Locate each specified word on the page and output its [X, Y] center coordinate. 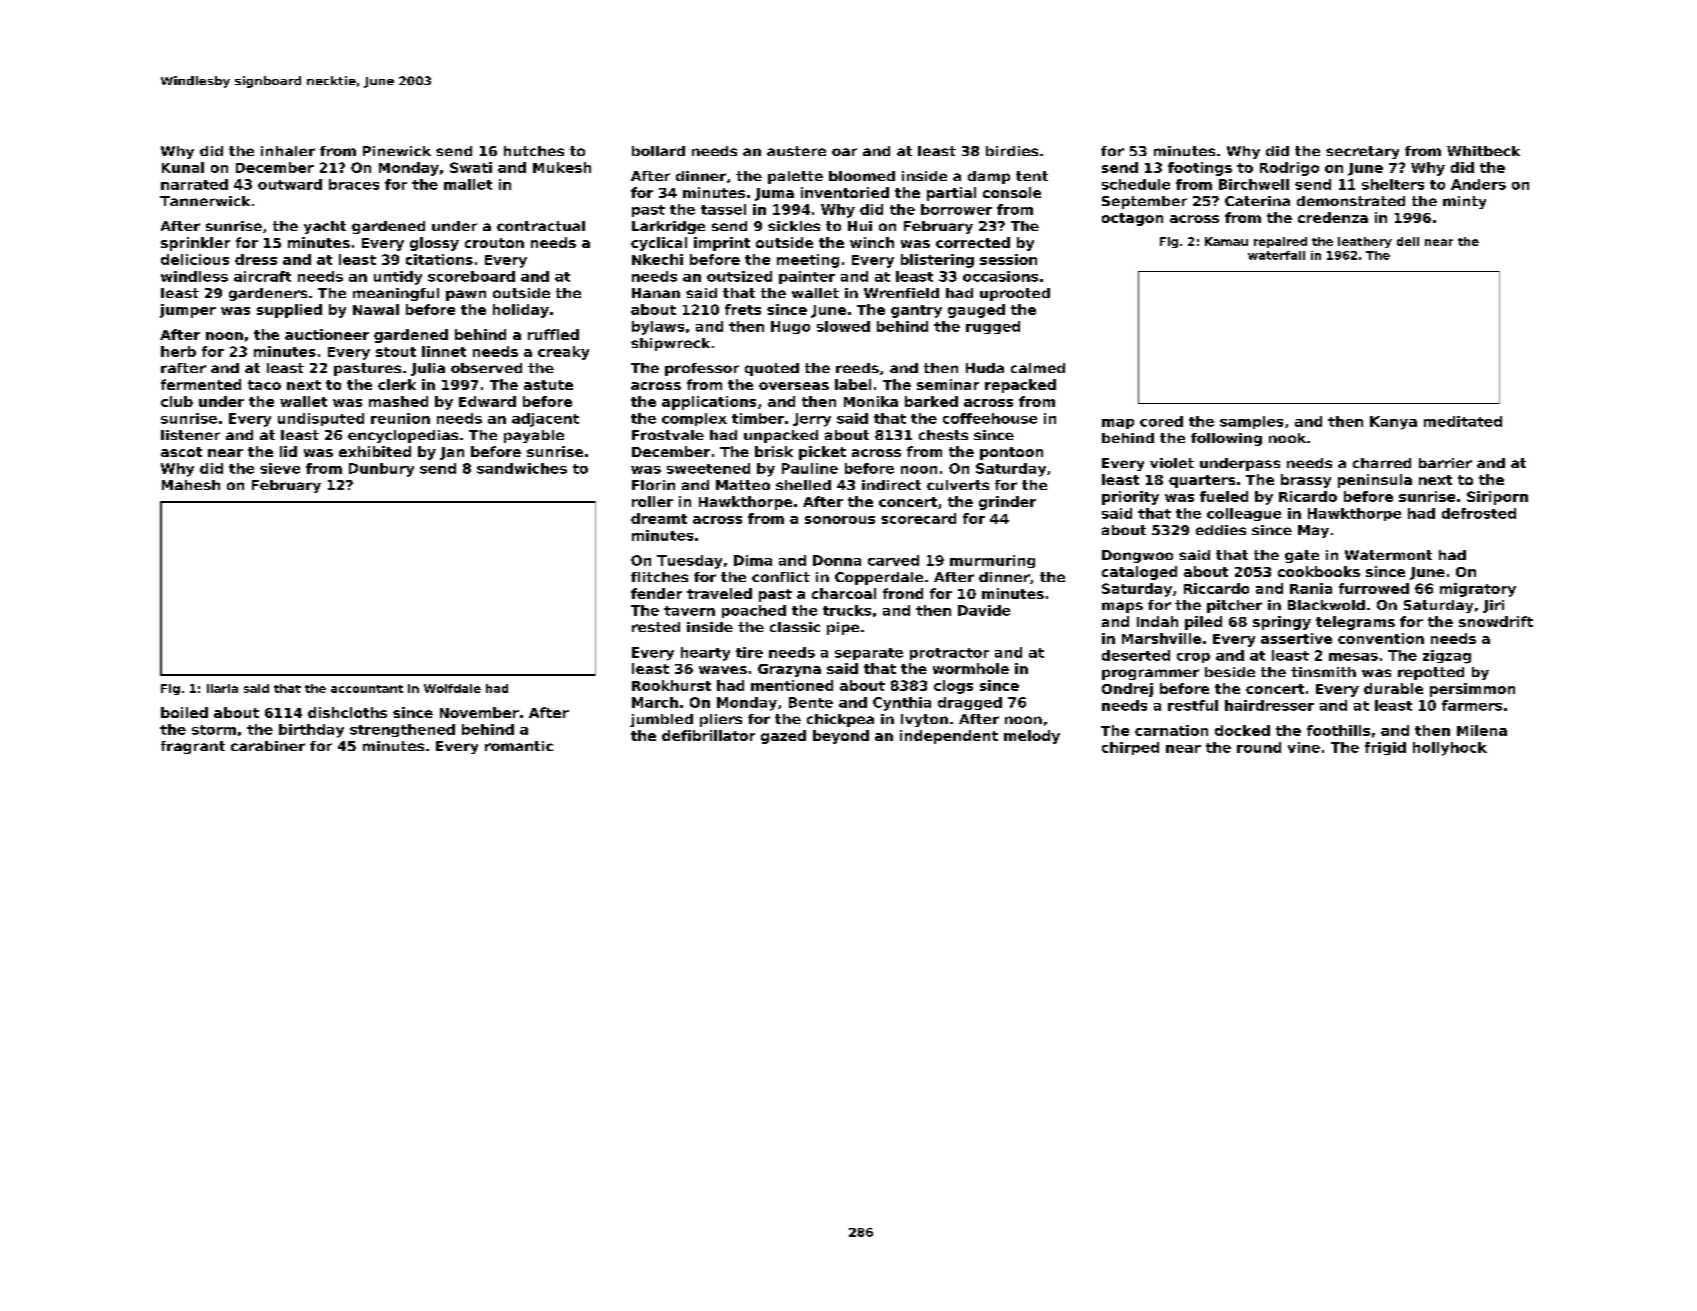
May [1313, 531]
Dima [753, 560]
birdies [1012, 151]
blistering [937, 261]
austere [796, 151]
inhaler [288, 151]
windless [194, 276]
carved [893, 560]
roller [652, 501]
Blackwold [1326, 605]
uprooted [1015, 294]
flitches [659, 577]
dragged [970, 703]
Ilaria [222, 688]
